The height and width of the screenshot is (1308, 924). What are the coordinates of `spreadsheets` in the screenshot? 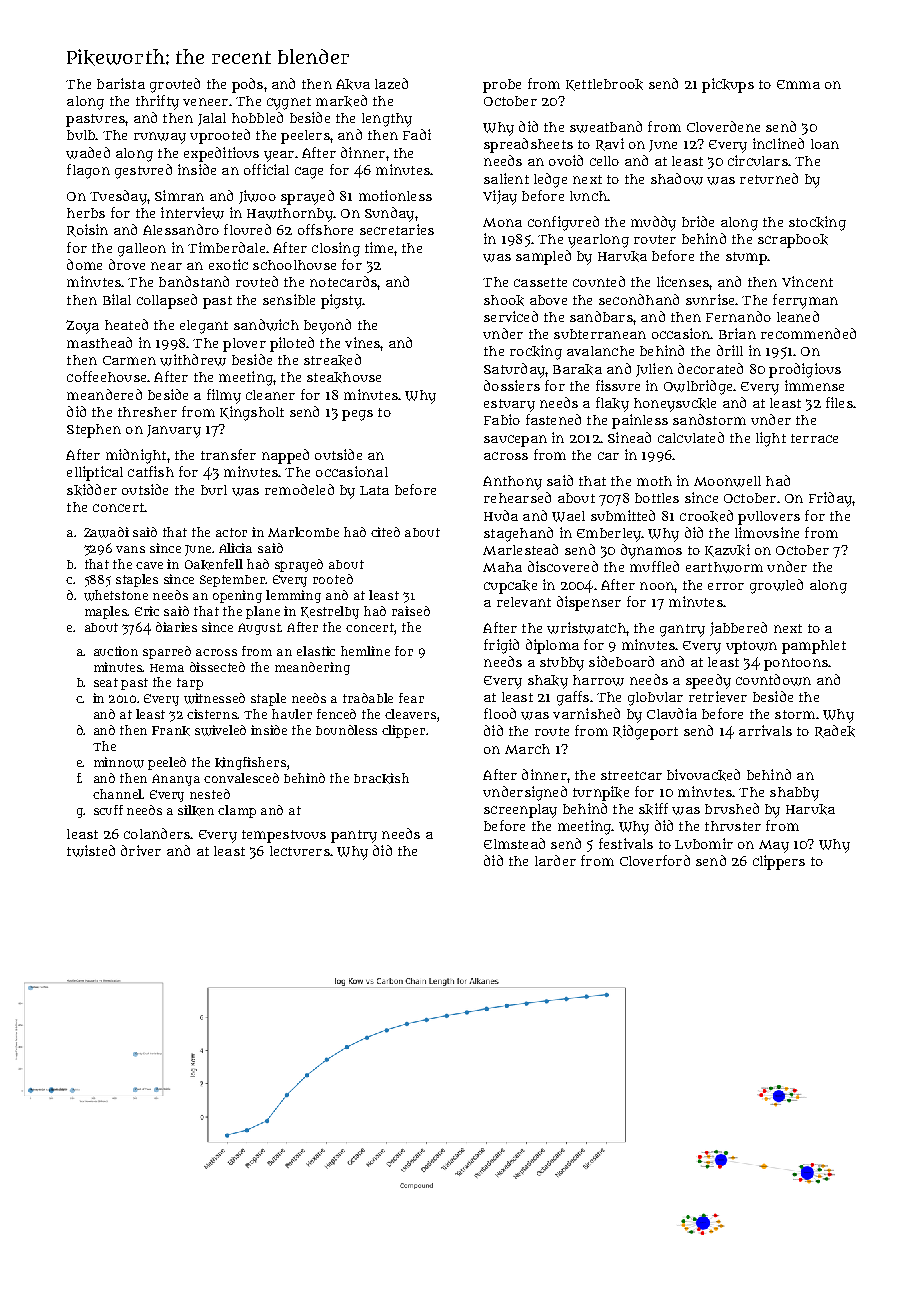 It's located at (528, 145).
